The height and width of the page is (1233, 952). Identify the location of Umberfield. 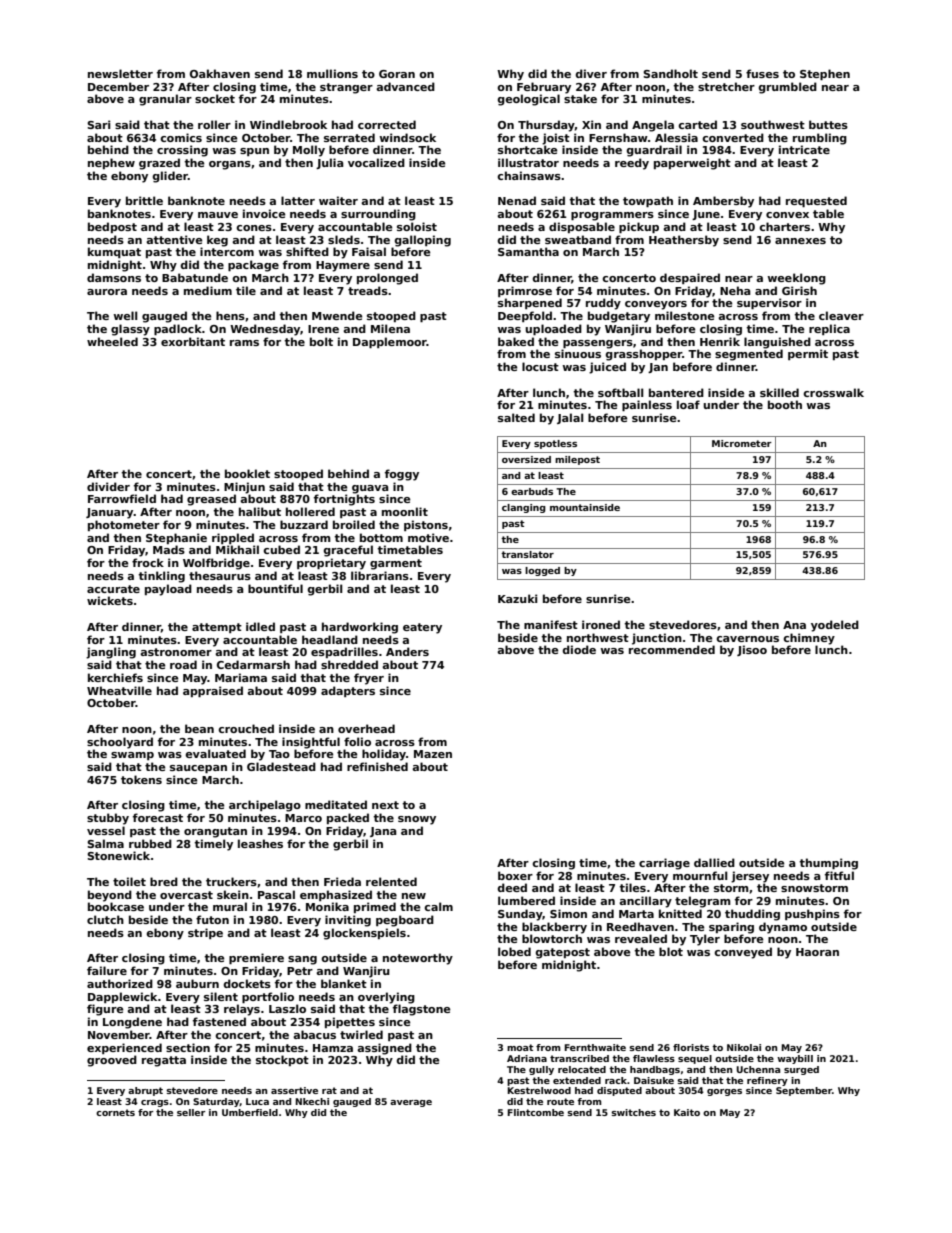
(250, 1112).
